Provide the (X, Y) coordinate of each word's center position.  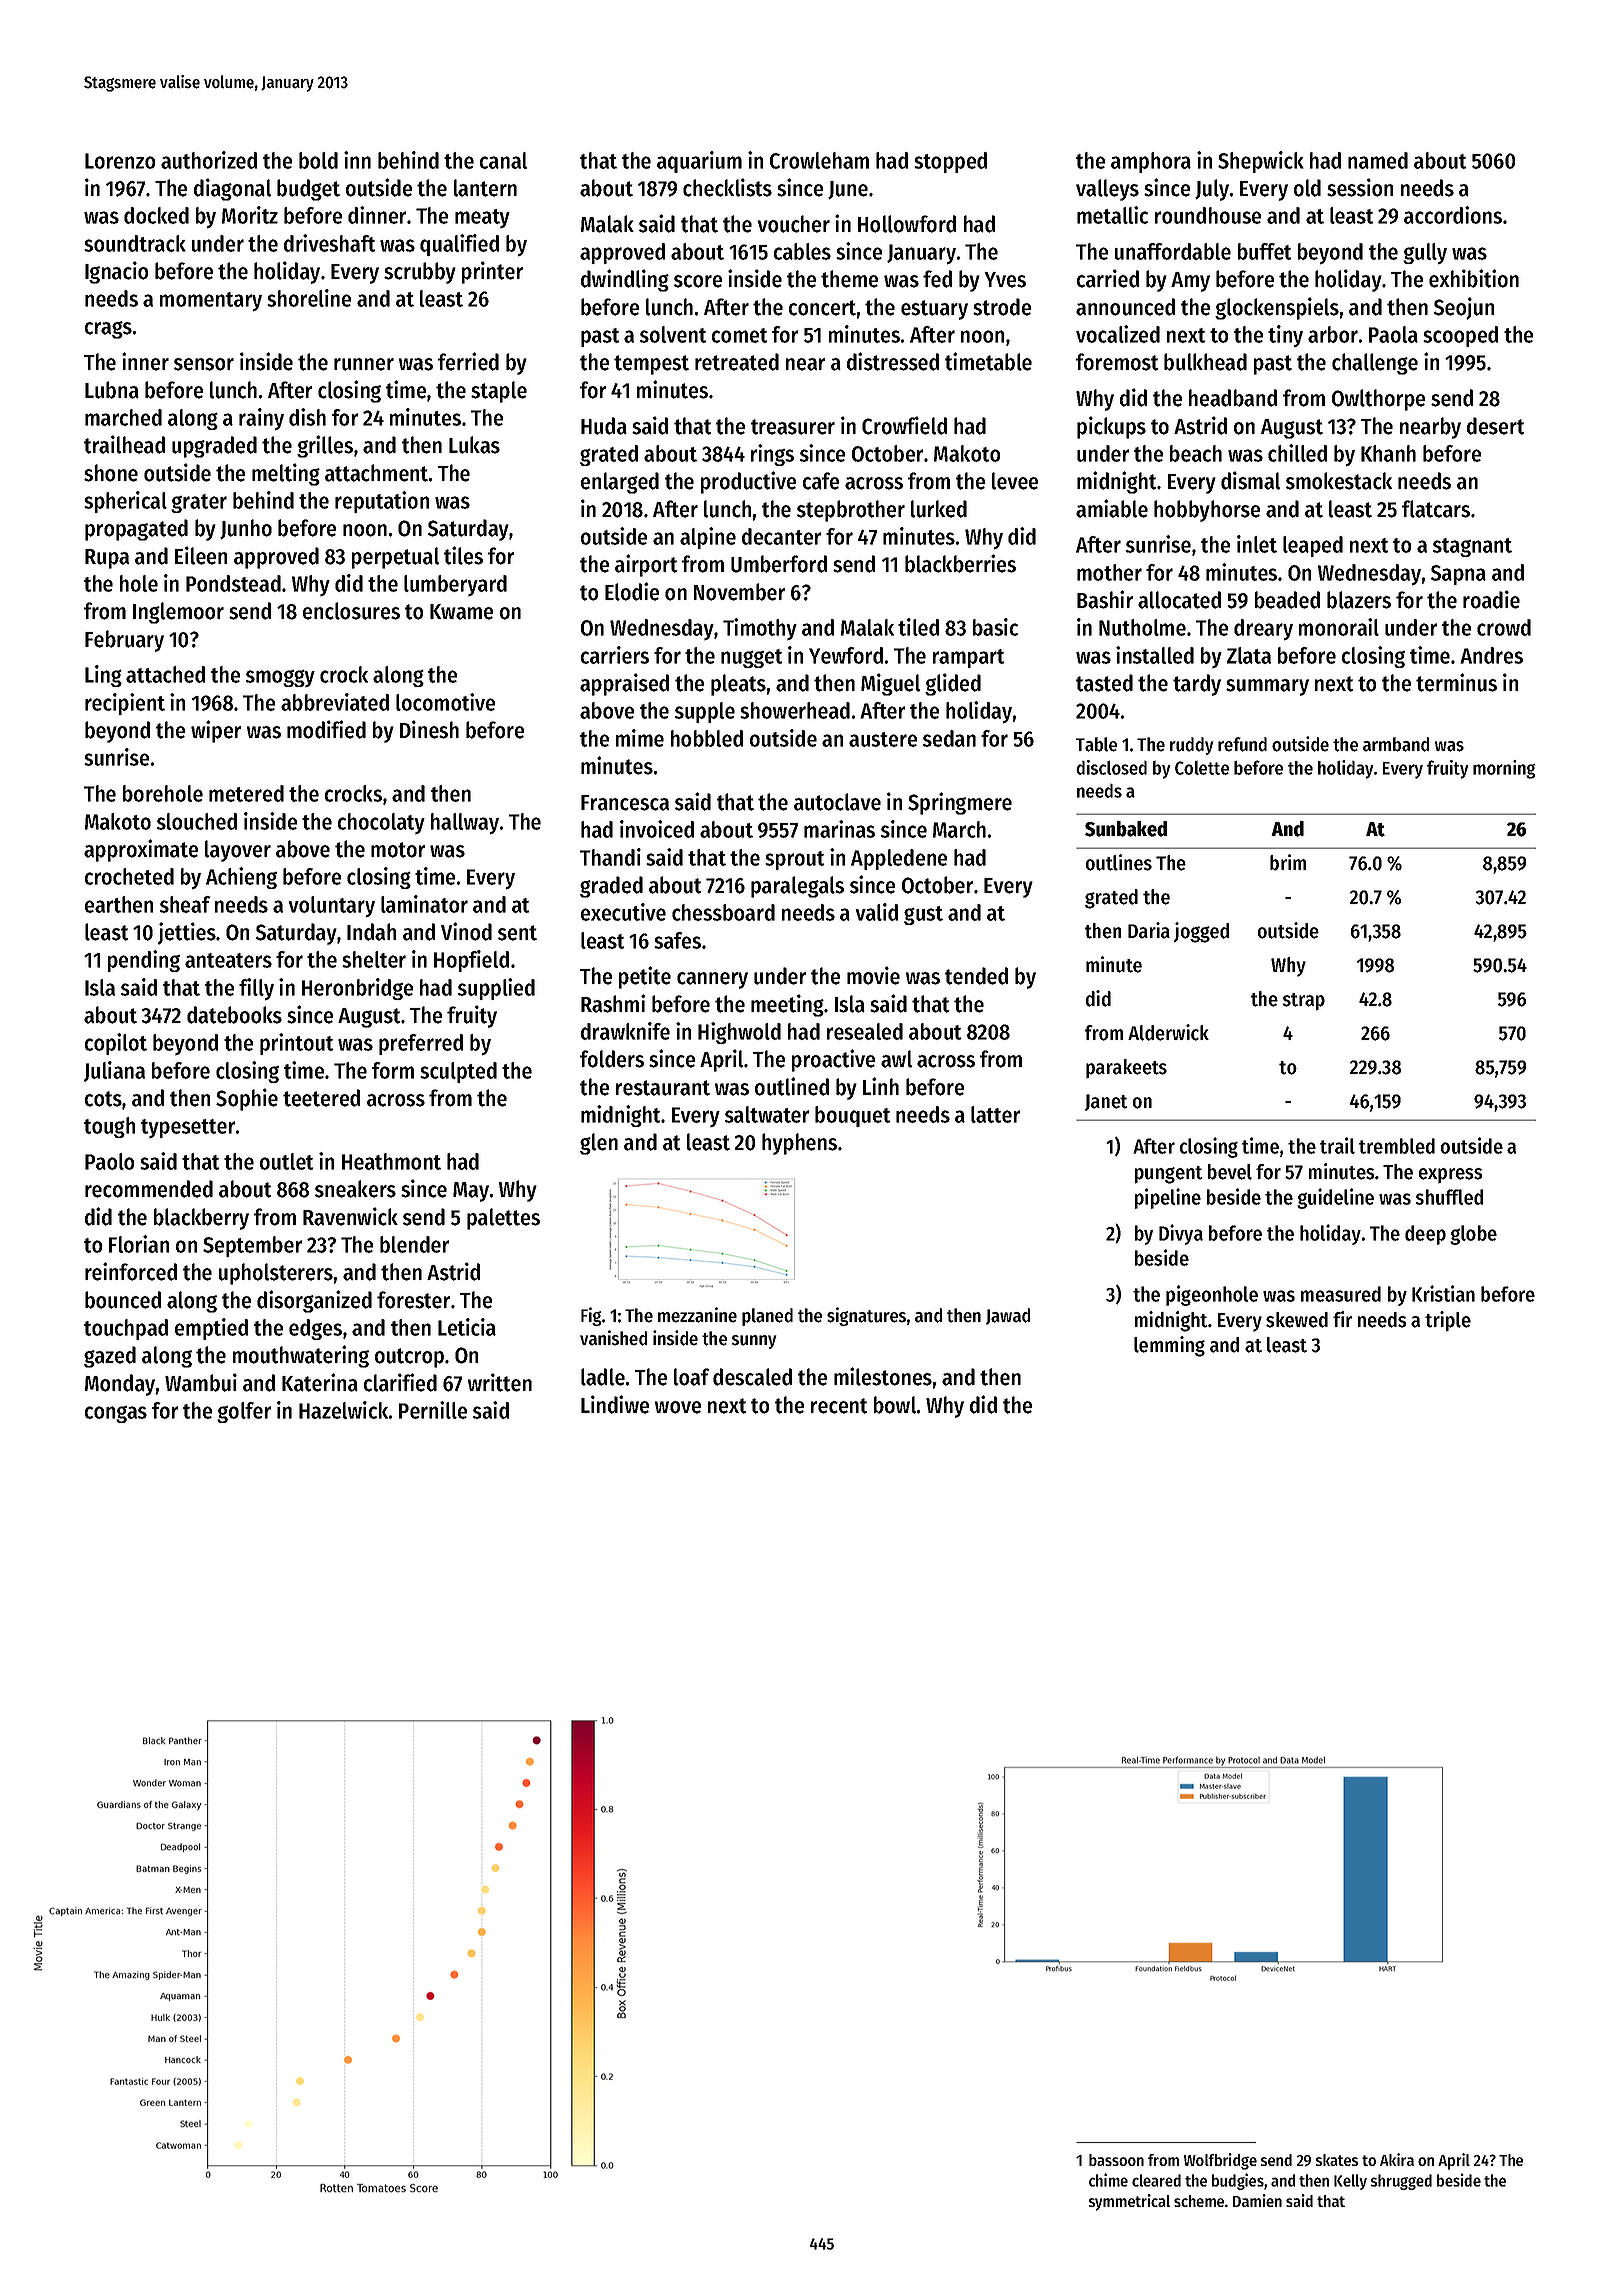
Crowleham (819, 160)
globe (1473, 1235)
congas (116, 1414)
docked (156, 215)
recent (839, 1406)
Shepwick (1261, 162)
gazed (110, 1357)
